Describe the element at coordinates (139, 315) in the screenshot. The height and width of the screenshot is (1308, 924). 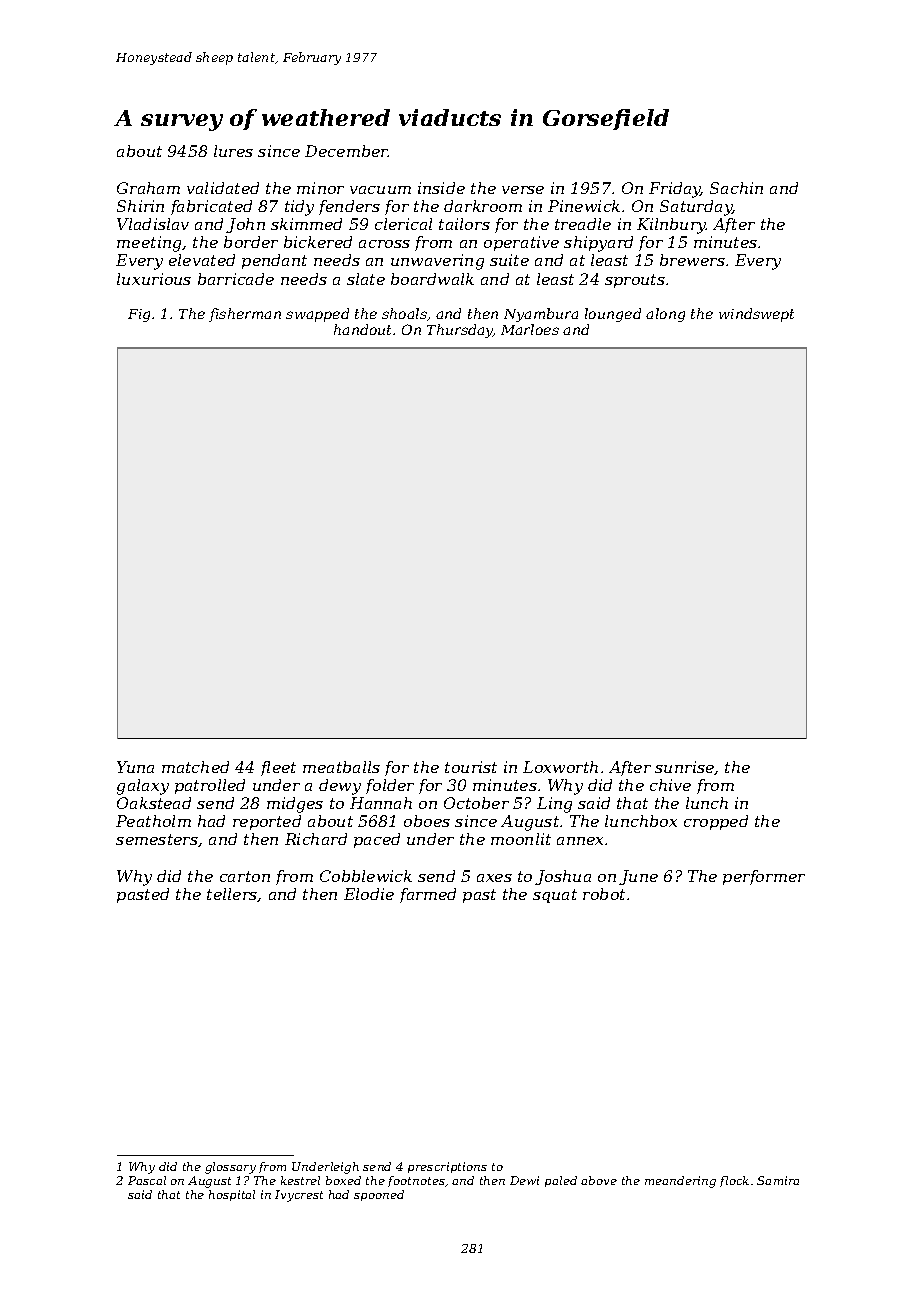
I see `Fig` at that location.
